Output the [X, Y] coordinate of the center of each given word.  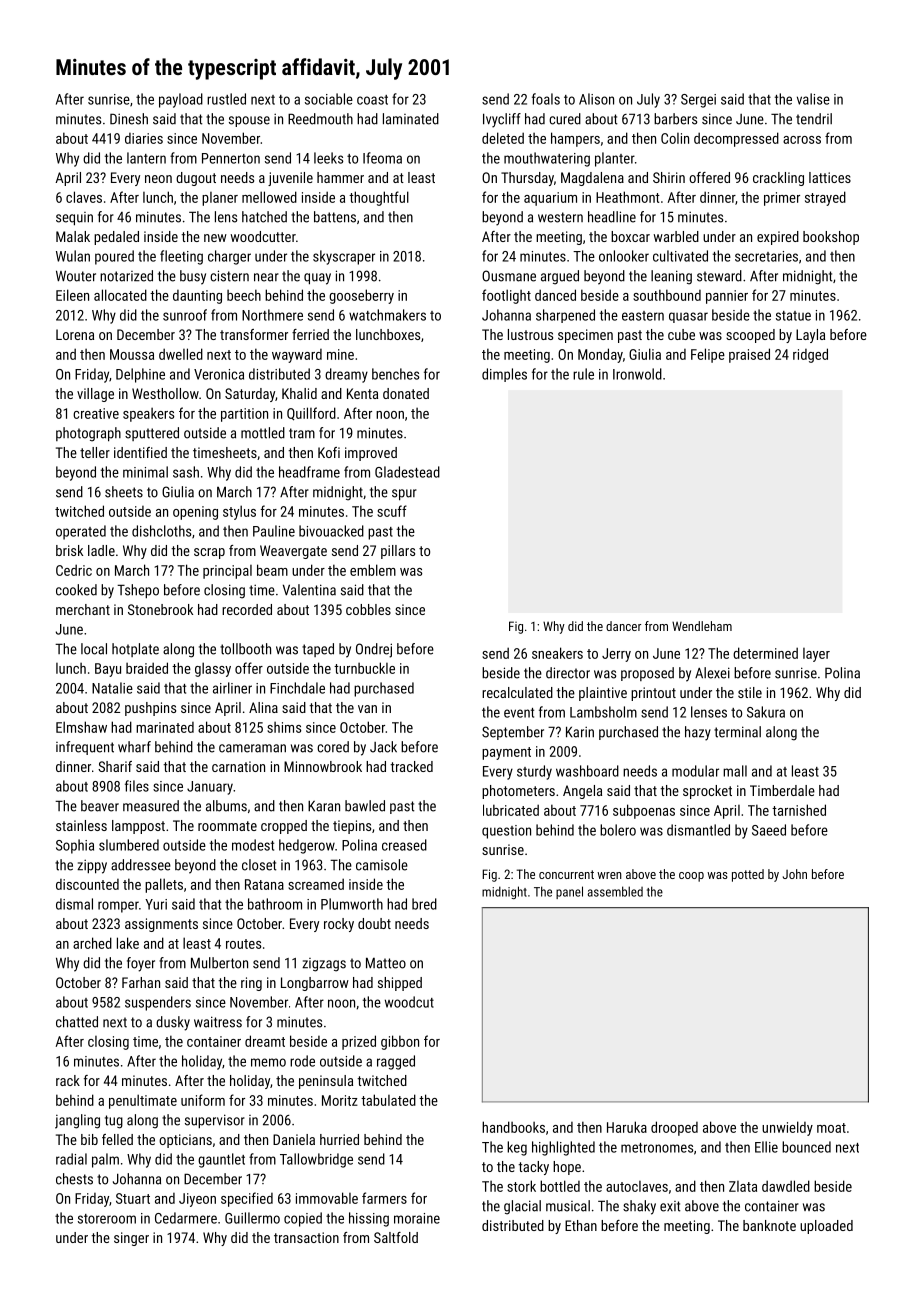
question [506, 832]
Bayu [108, 670]
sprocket [707, 792]
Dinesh [129, 119]
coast [372, 100]
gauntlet [221, 1160]
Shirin [669, 177]
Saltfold [396, 1237]
